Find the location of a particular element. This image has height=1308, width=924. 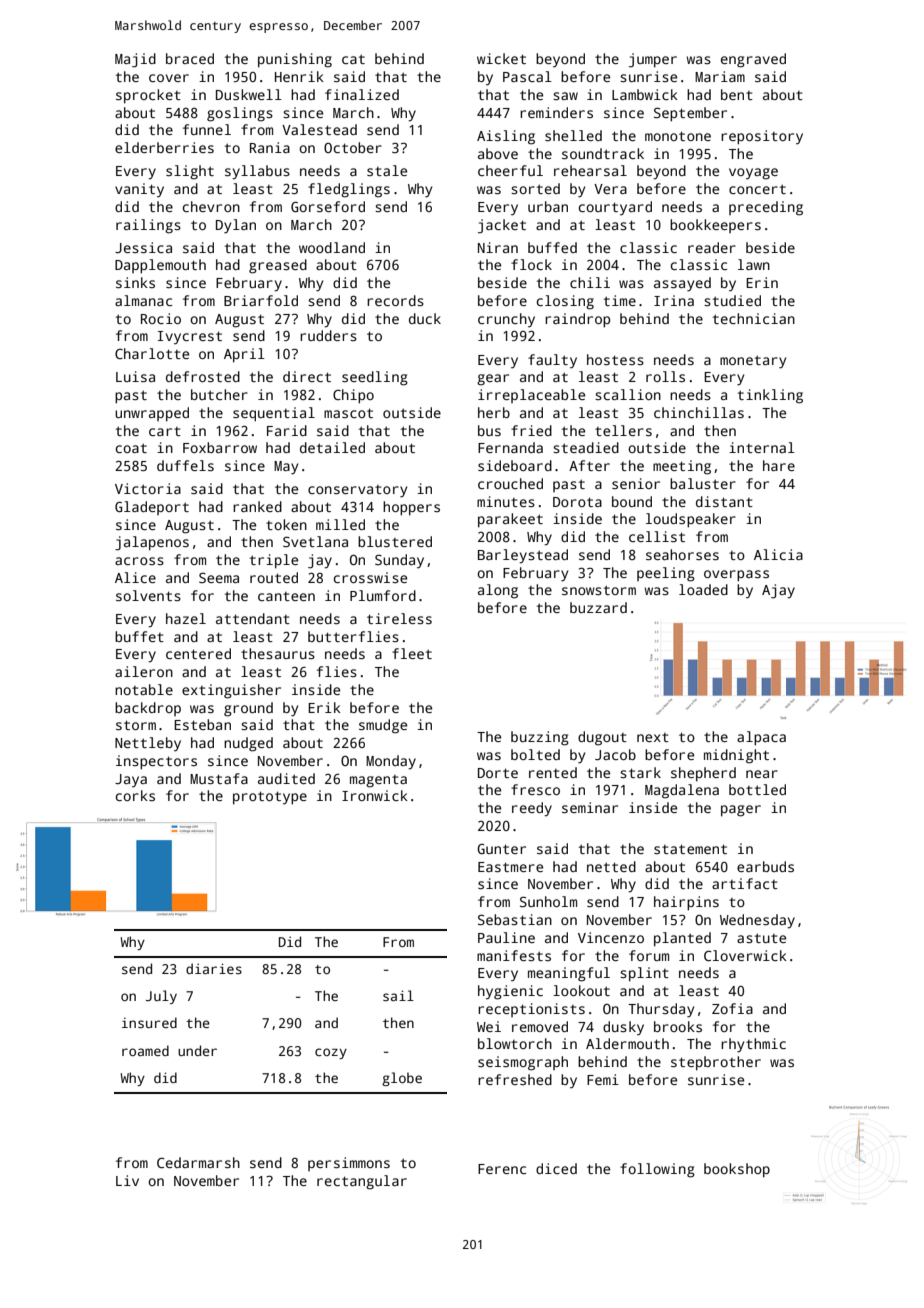

almanac is located at coordinates (143, 300).
